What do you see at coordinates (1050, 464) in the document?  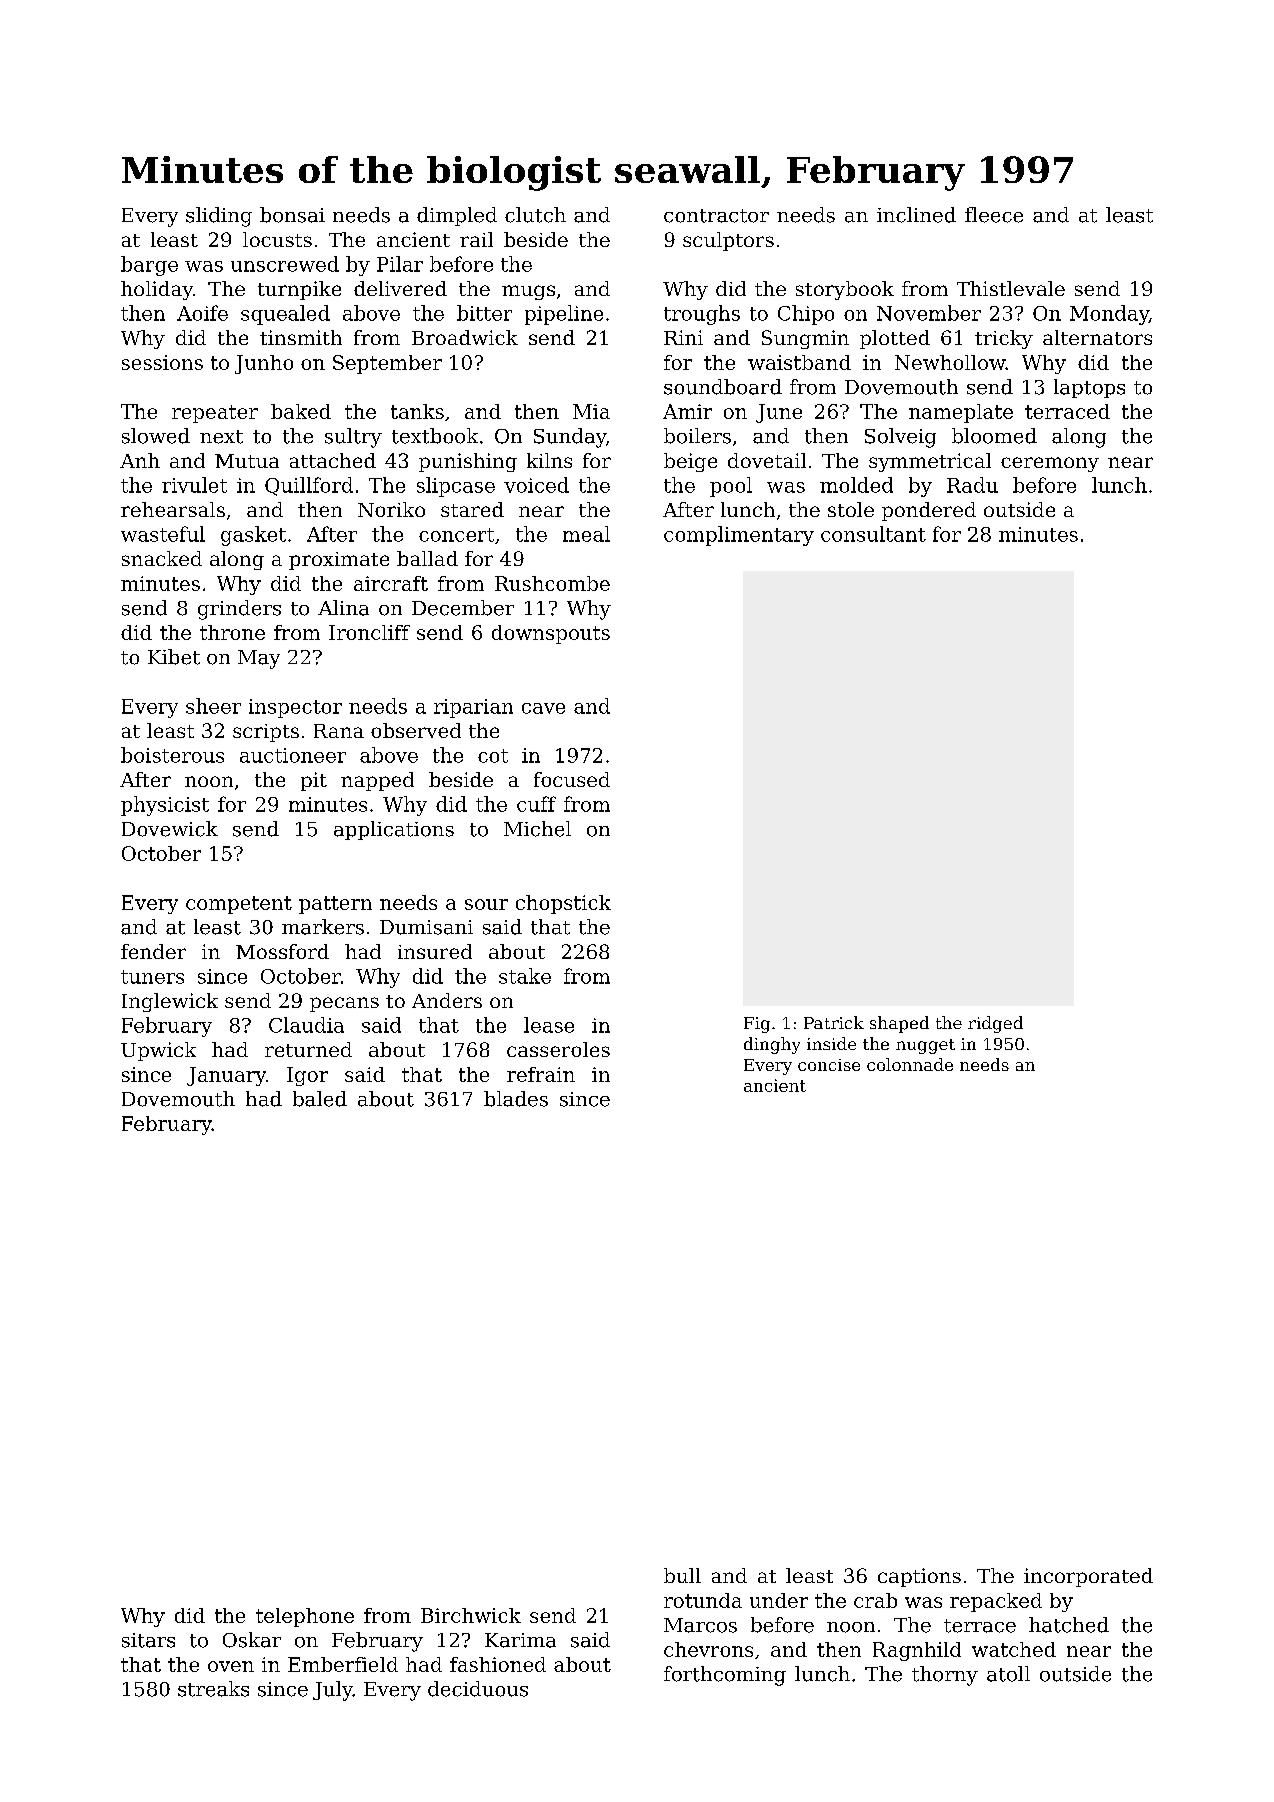 I see `ceremony` at bounding box center [1050, 464].
